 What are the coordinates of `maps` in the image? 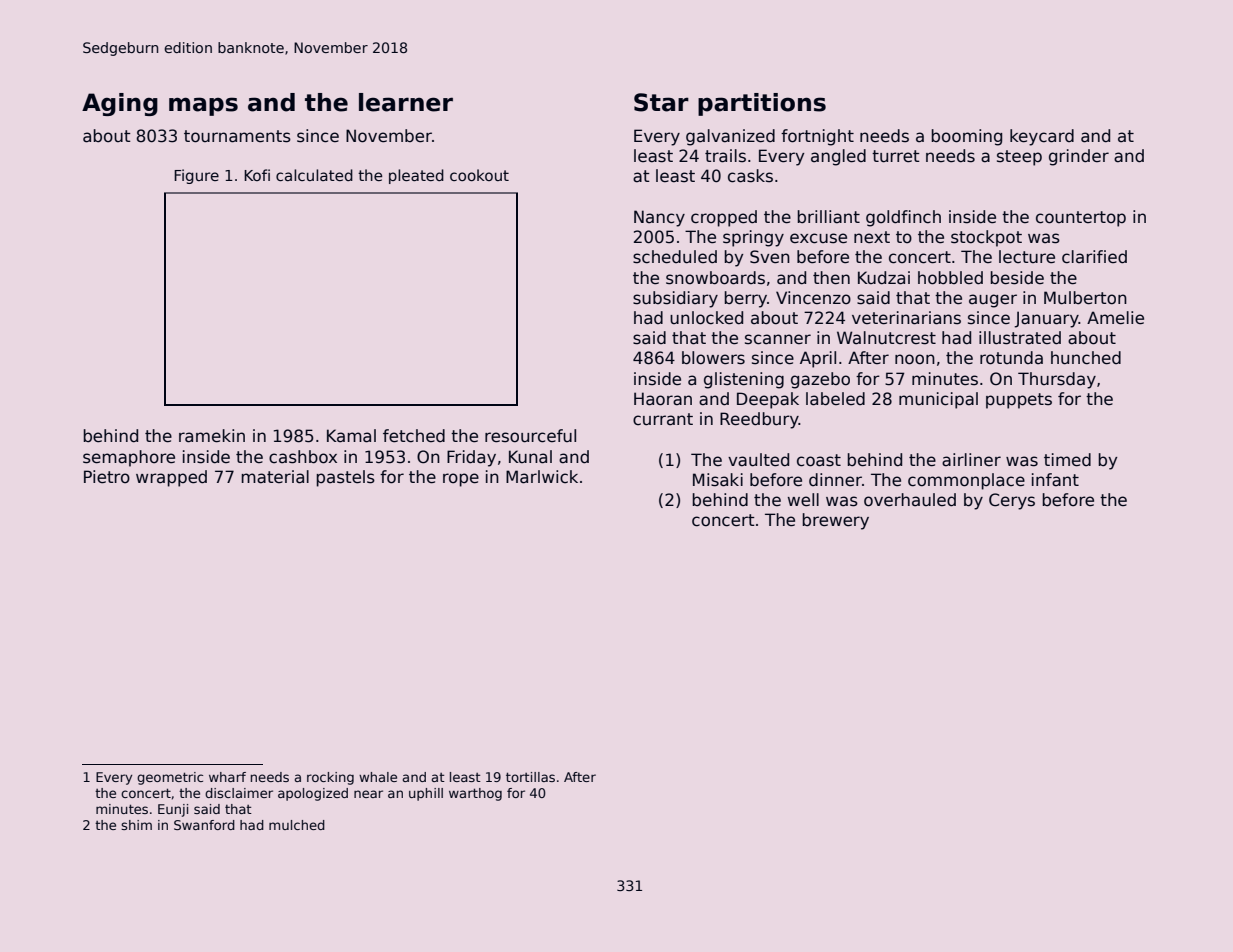 It's located at (203, 106).
